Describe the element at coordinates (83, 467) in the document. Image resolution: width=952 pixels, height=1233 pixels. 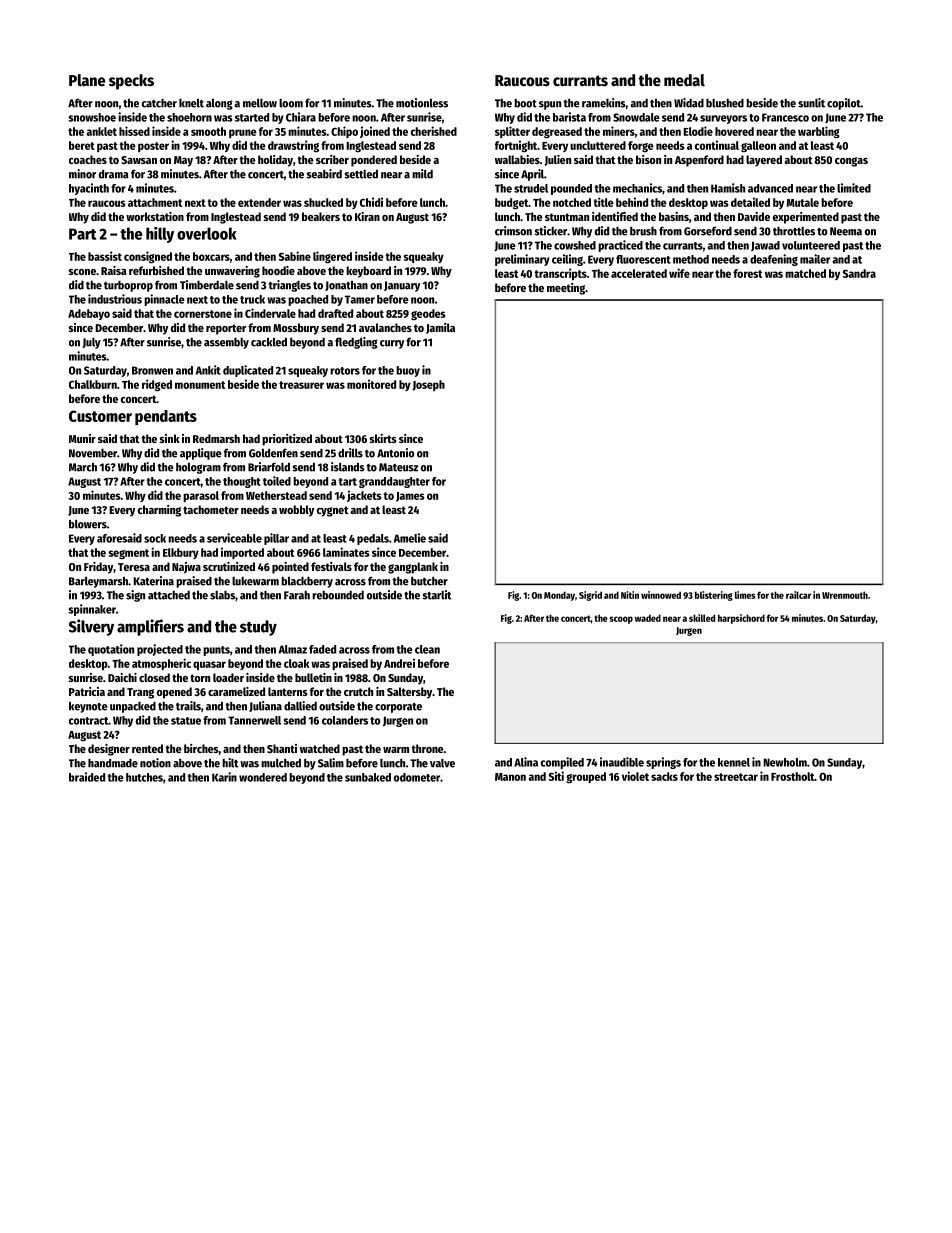
I see `March` at that location.
